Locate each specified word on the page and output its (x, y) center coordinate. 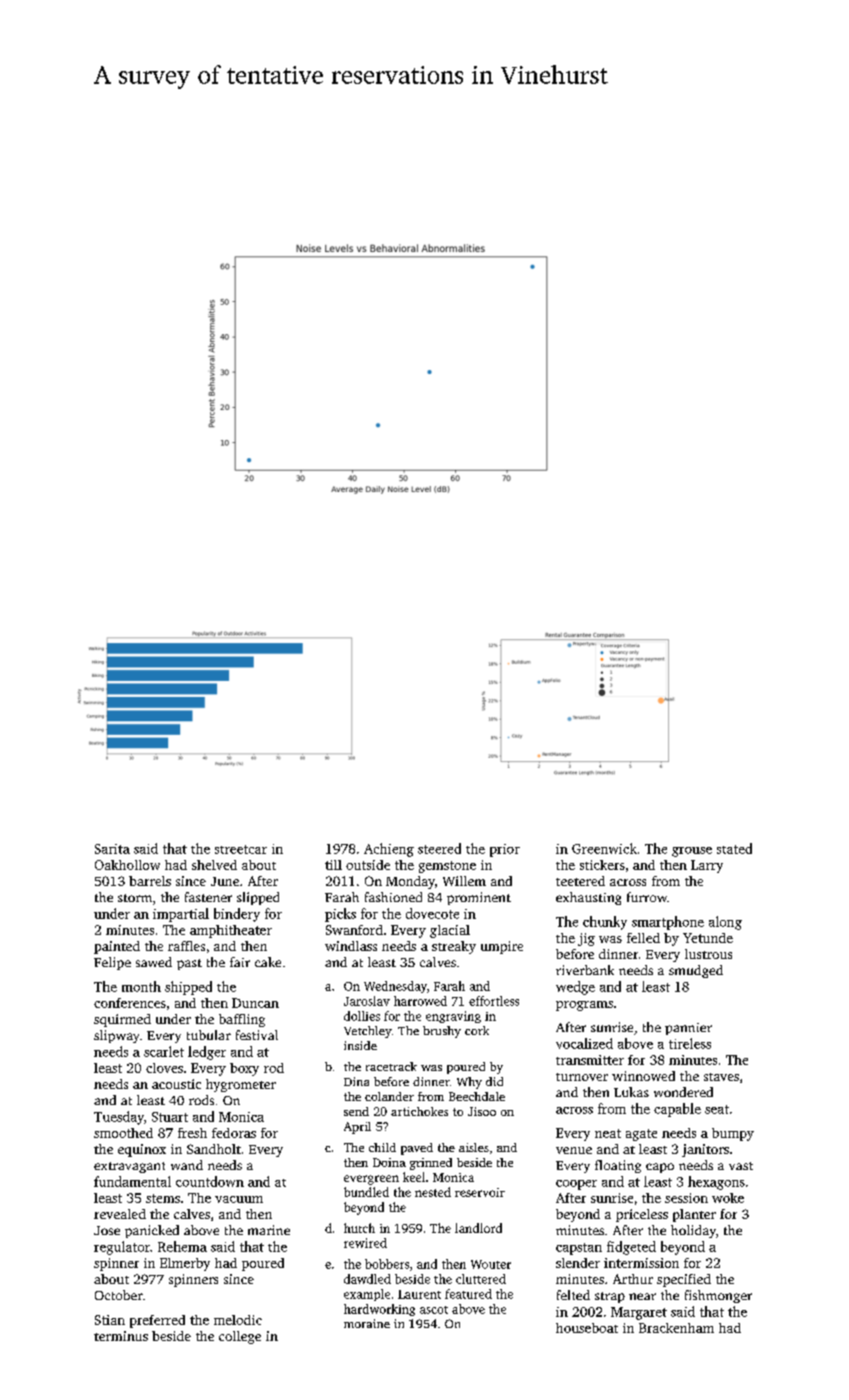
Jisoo (482, 1111)
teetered (580, 881)
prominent (479, 898)
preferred (157, 1321)
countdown (210, 1181)
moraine (367, 1323)
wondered (683, 1092)
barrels (150, 881)
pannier (688, 1029)
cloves (164, 1068)
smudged (696, 971)
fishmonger (718, 1296)
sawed (154, 962)
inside (360, 1045)
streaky (454, 947)
